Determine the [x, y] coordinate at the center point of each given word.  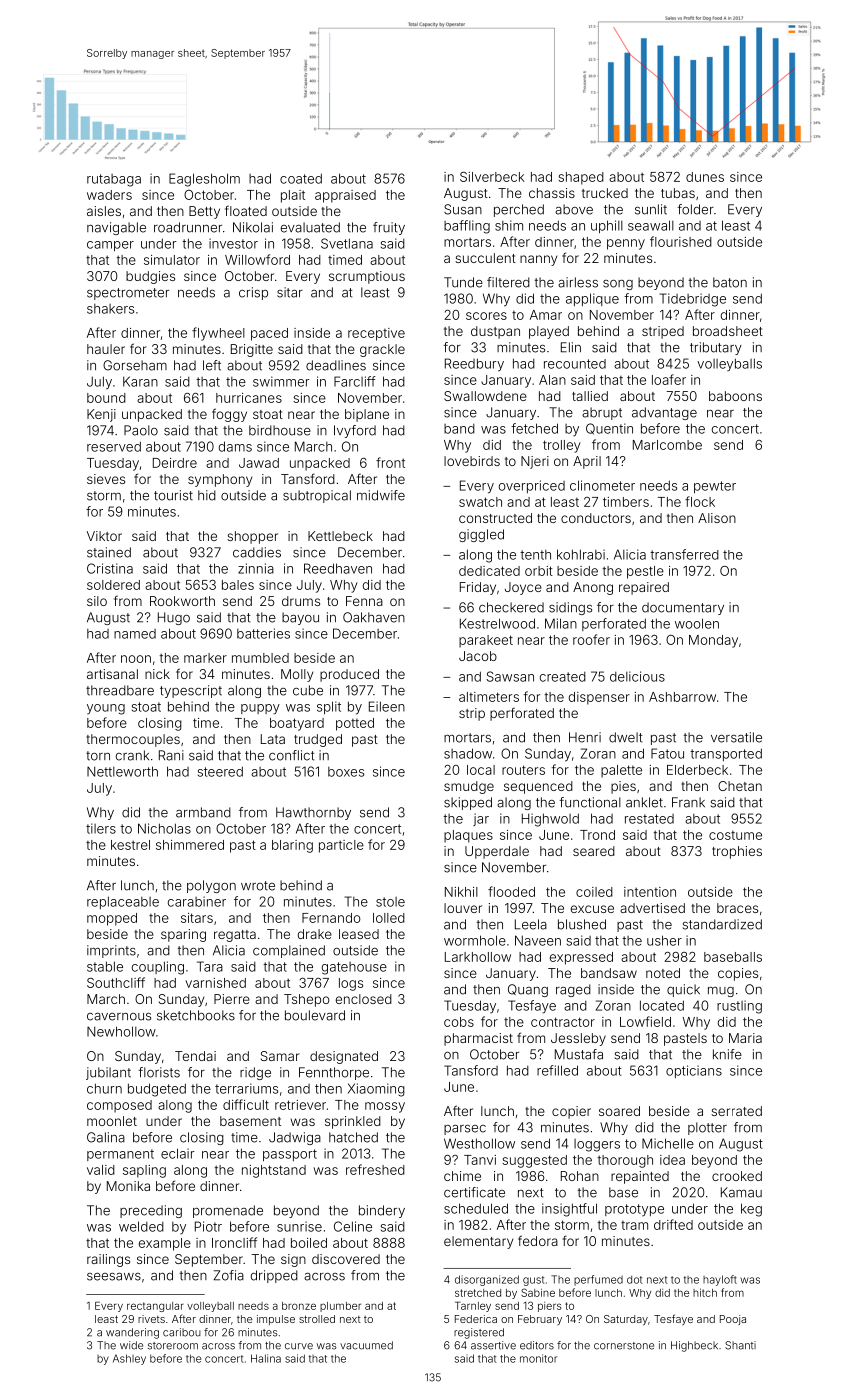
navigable [116, 228]
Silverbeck [492, 177]
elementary [478, 1242]
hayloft [720, 1280]
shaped [581, 178]
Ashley [129, 1359]
